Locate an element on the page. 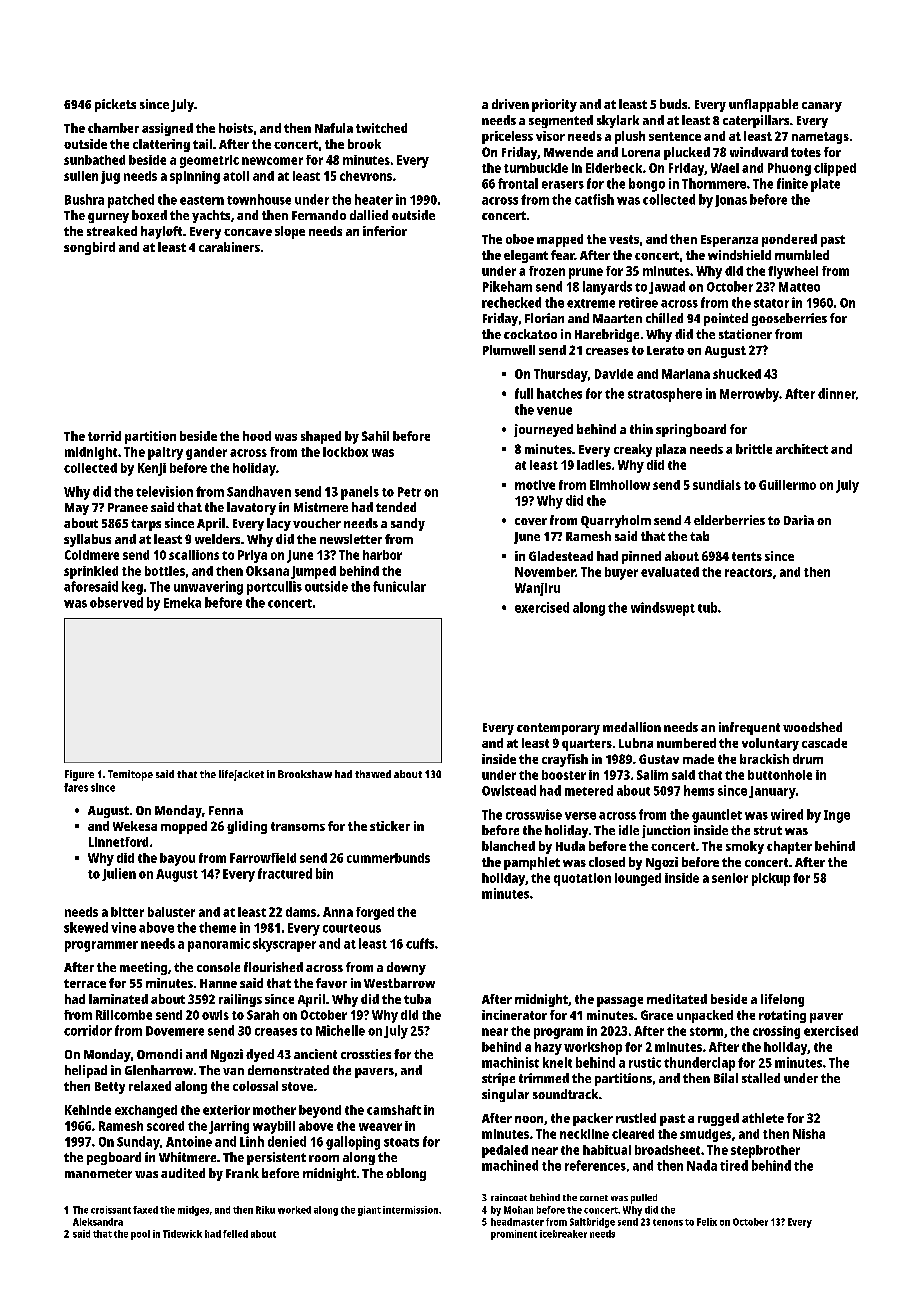 The width and height of the document is (924, 1308). mumbled is located at coordinates (802, 255).
